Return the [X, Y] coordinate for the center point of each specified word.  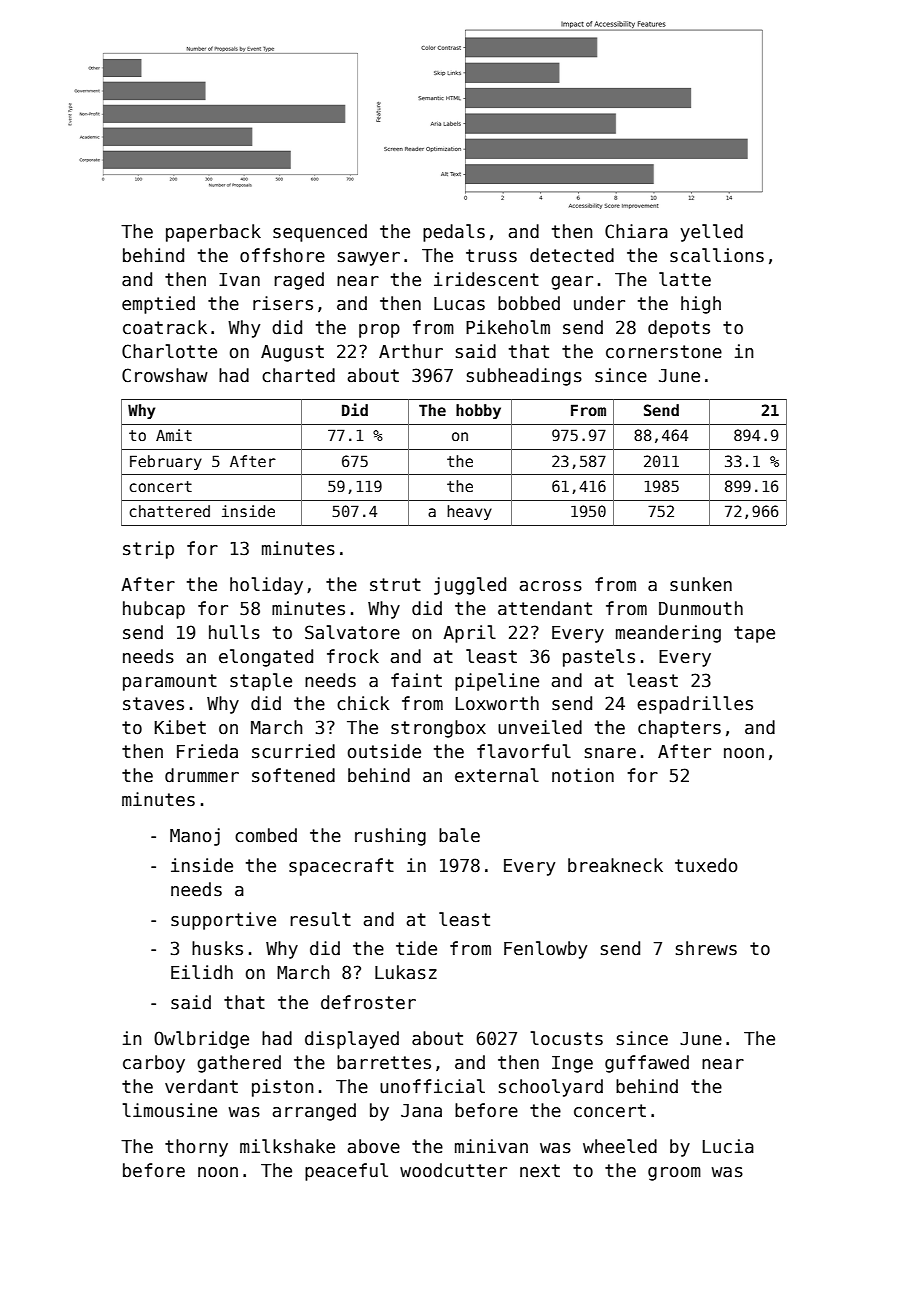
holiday [266, 586]
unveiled [540, 727]
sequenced [320, 233]
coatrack [165, 327]
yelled [711, 233]
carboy [154, 1064]
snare [610, 753]
